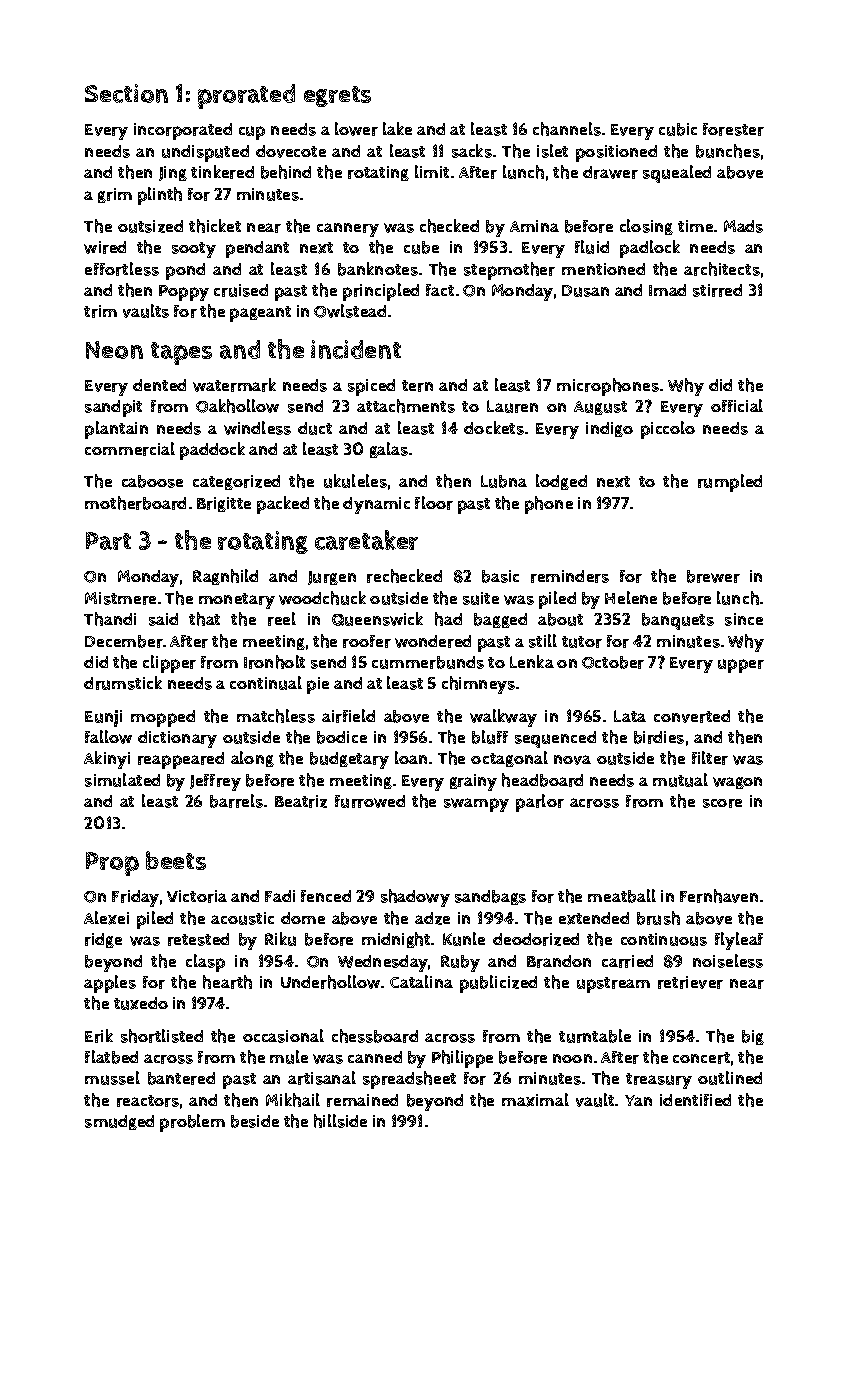  What do you see at coordinates (337, 96) in the screenshot?
I see `egrets` at bounding box center [337, 96].
